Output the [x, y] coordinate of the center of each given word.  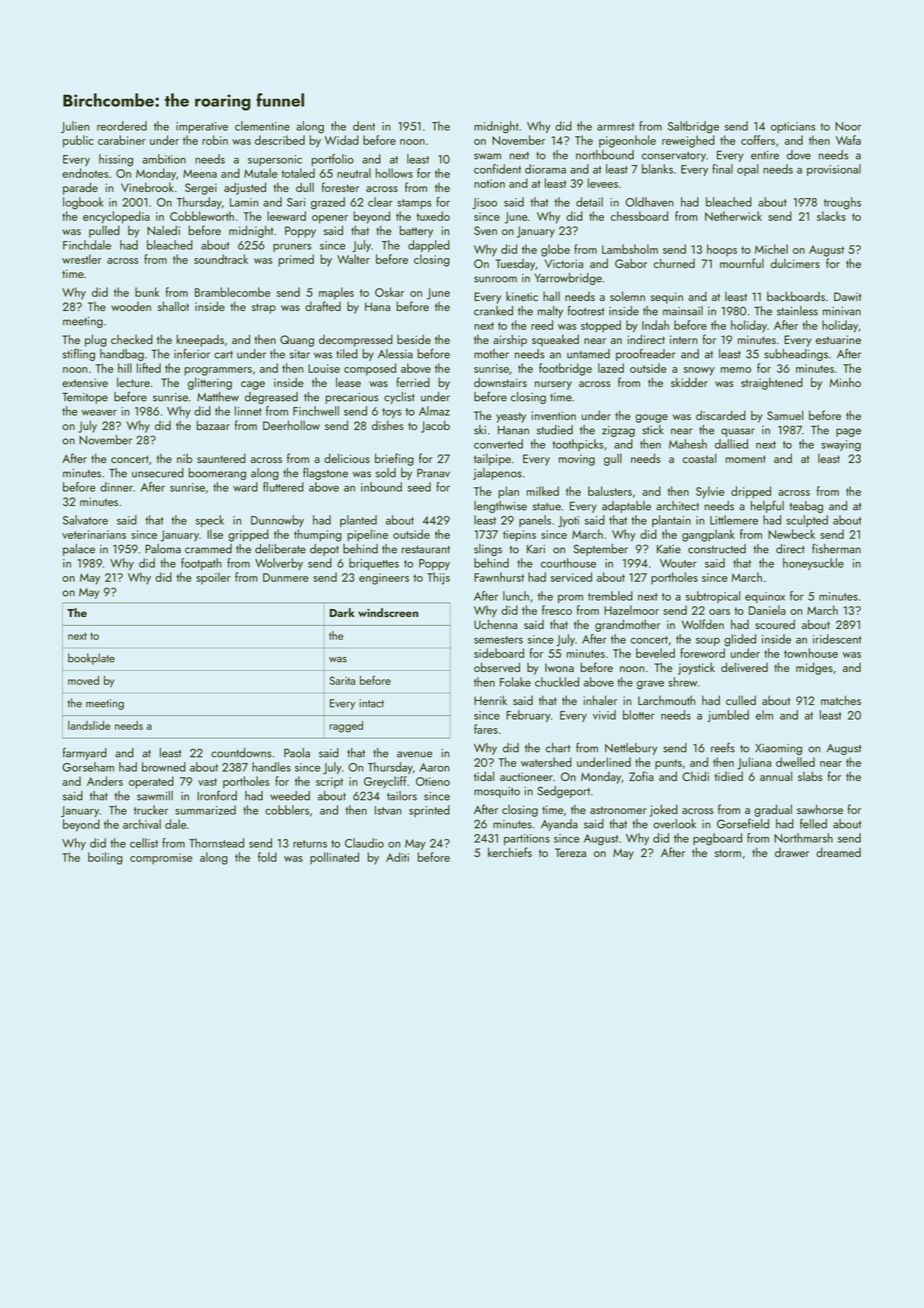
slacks [831, 216]
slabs [810, 776]
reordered [122, 126]
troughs [842, 203]
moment [746, 459]
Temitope [85, 398]
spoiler [213, 578]
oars [719, 612]
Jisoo [484, 203]
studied [555, 430]
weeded [290, 796]
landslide [89, 725]
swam [487, 156]
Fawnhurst [499, 577]
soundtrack [221, 259]
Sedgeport [563, 792]
